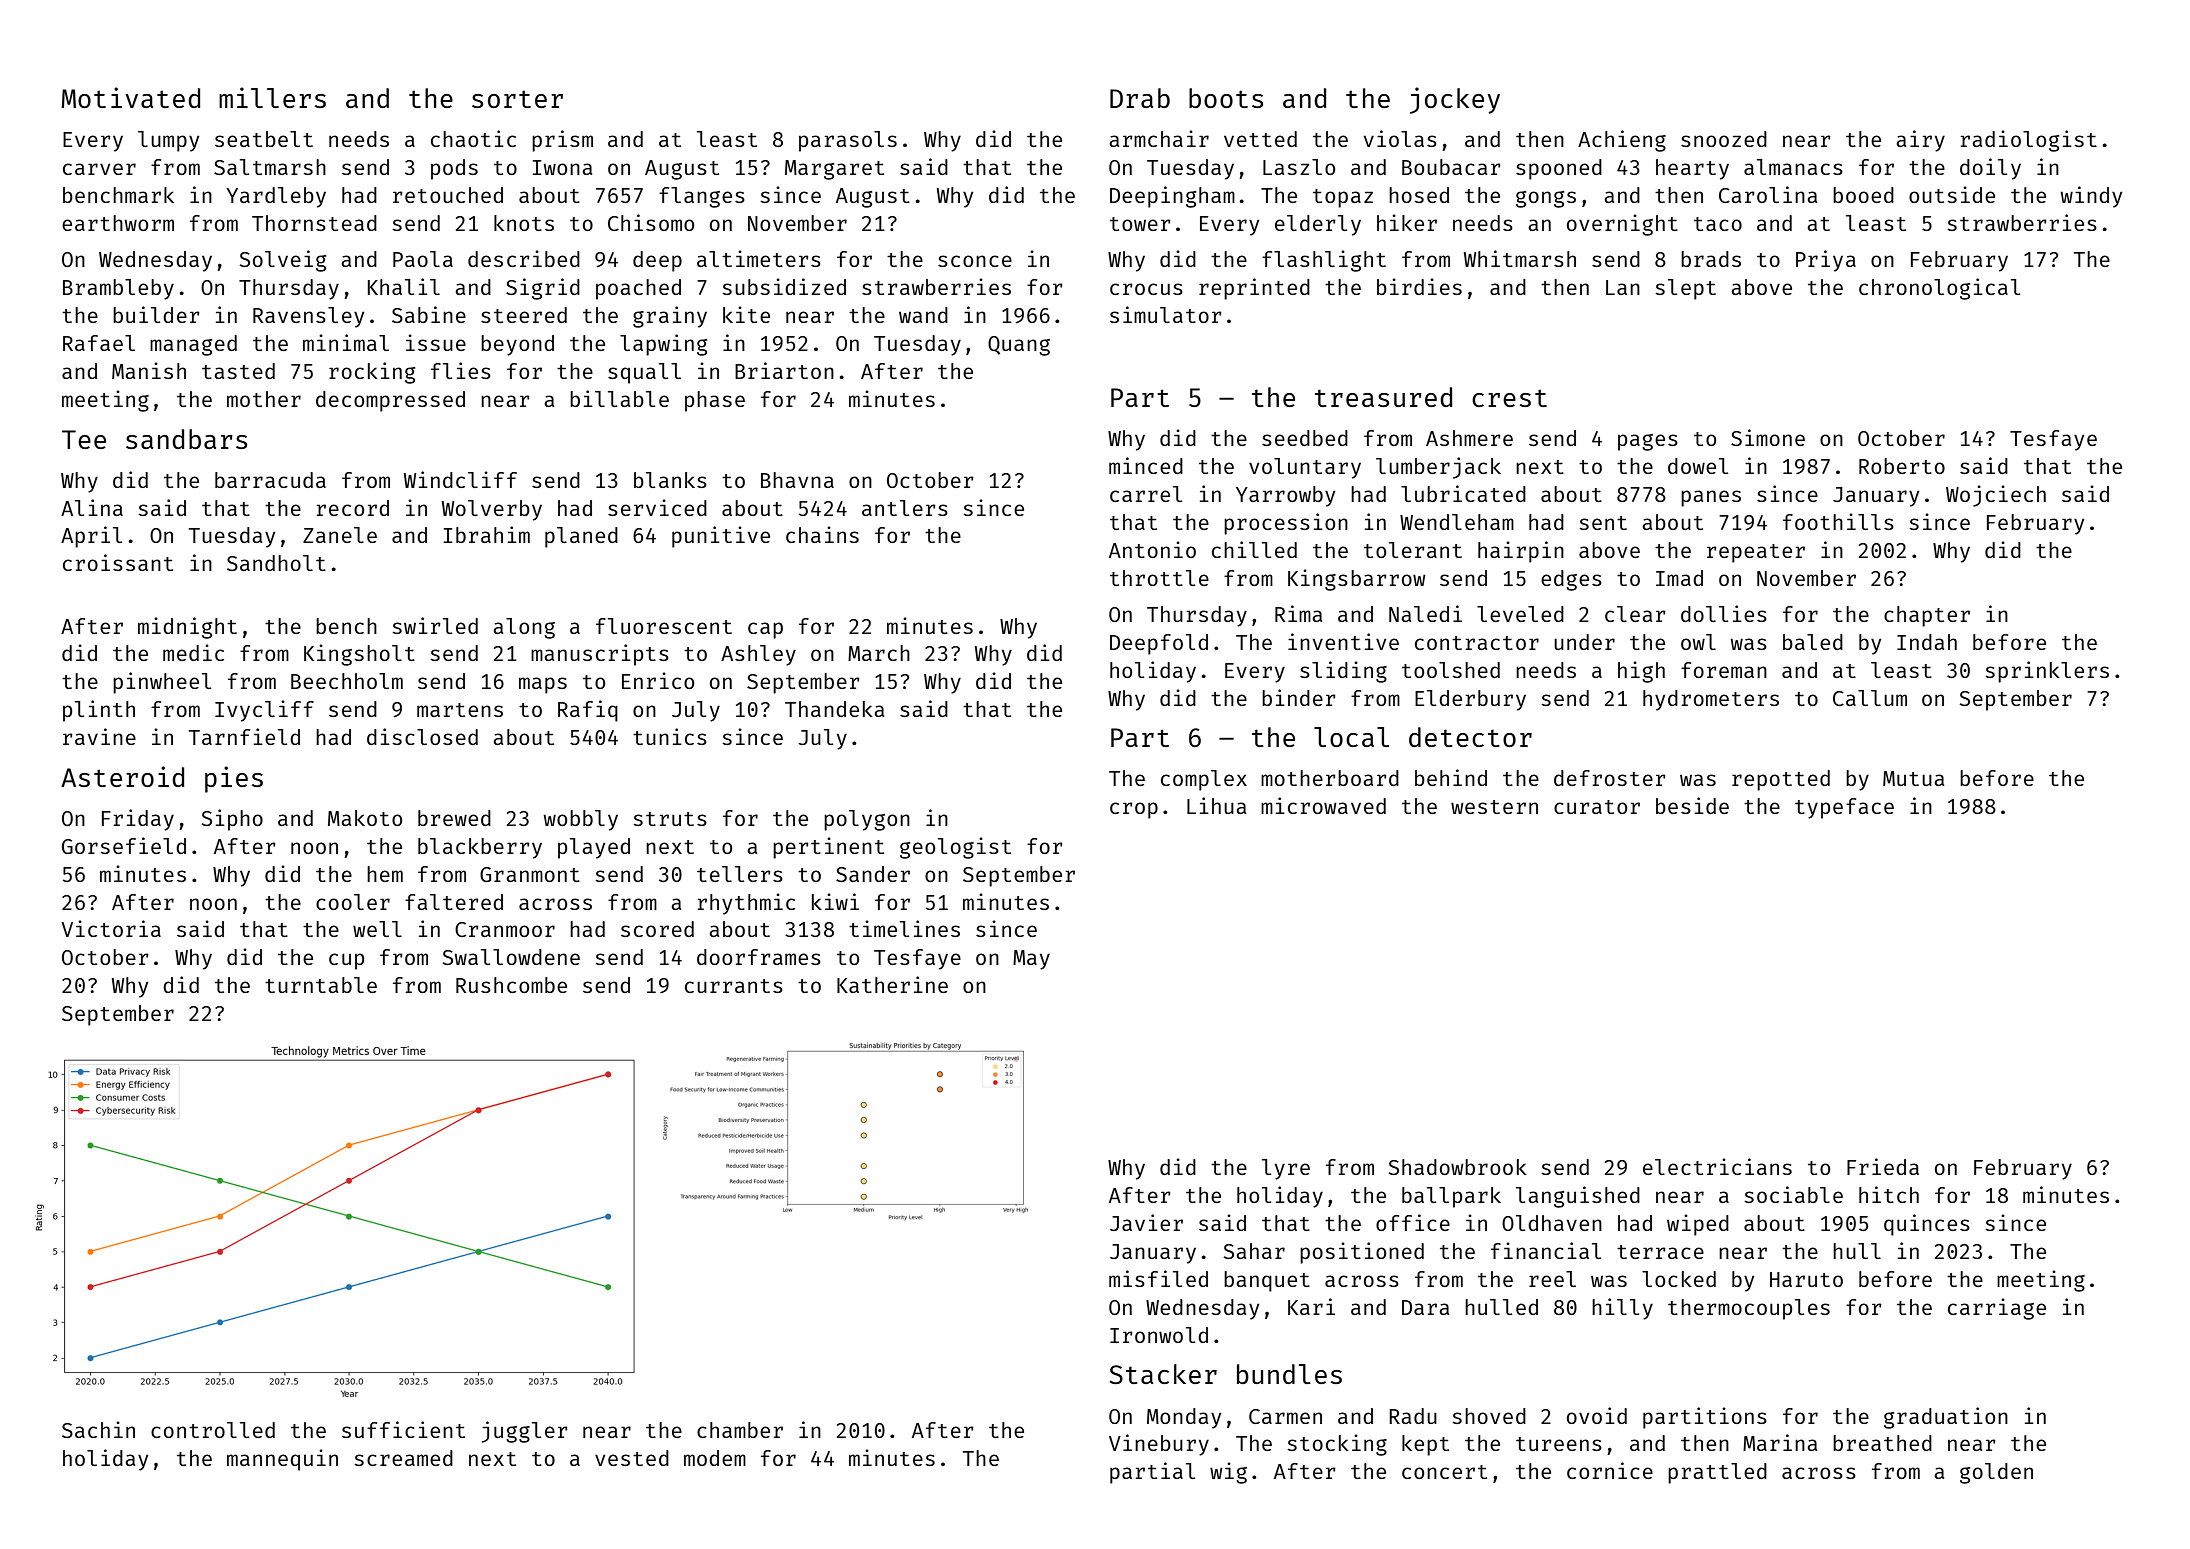 The width and height of the page is (2190, 1549). I want to click on juggler, so click(525, 1432).
